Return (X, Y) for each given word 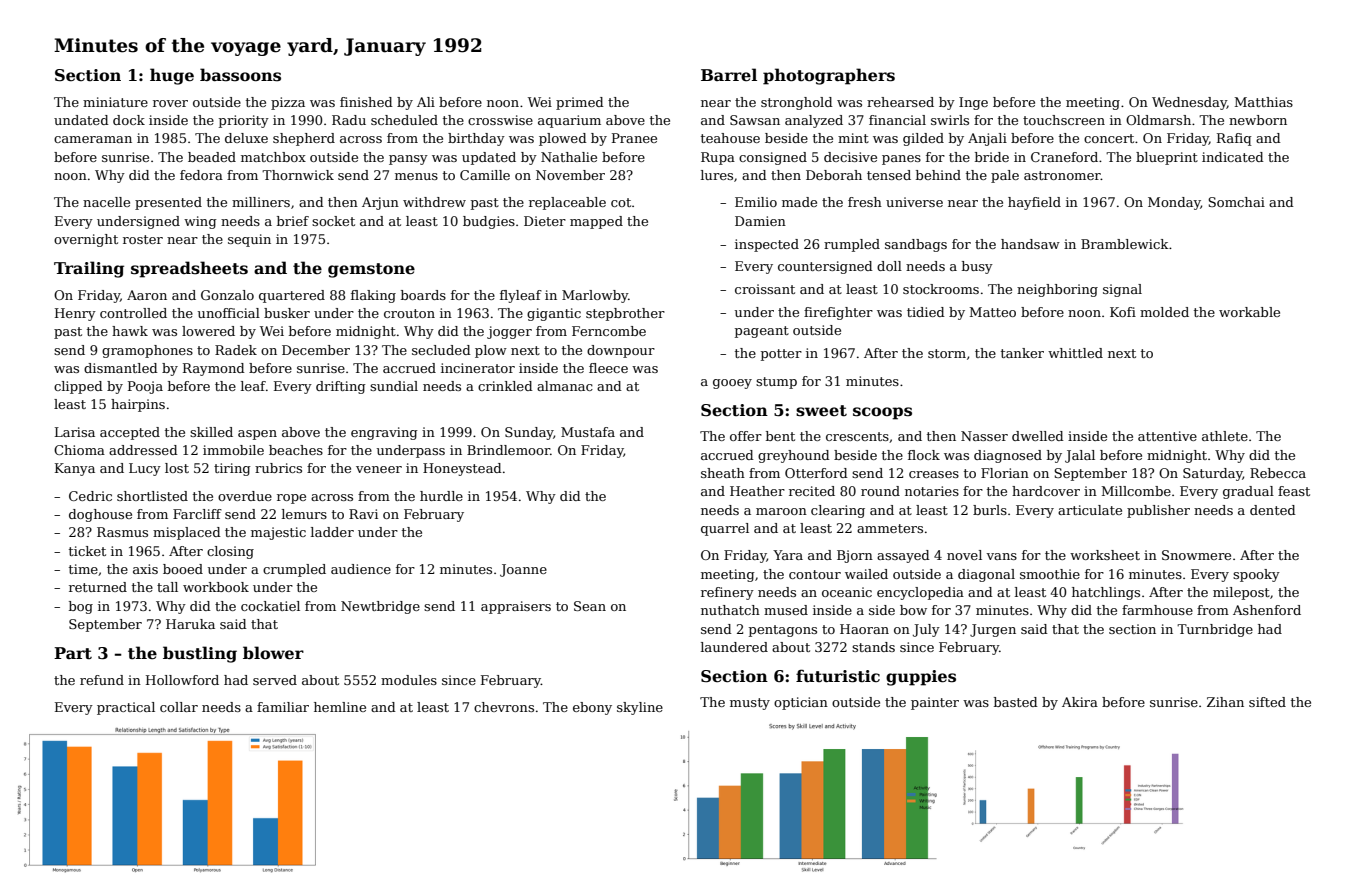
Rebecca (1278, 473)
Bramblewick (1125, 244)
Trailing (89, 269)
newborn (1258, 120)
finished (366, 102)
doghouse (100, 515)
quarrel (725, 529)
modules (409, 680)
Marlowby (595, 296)
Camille (485, 175)
